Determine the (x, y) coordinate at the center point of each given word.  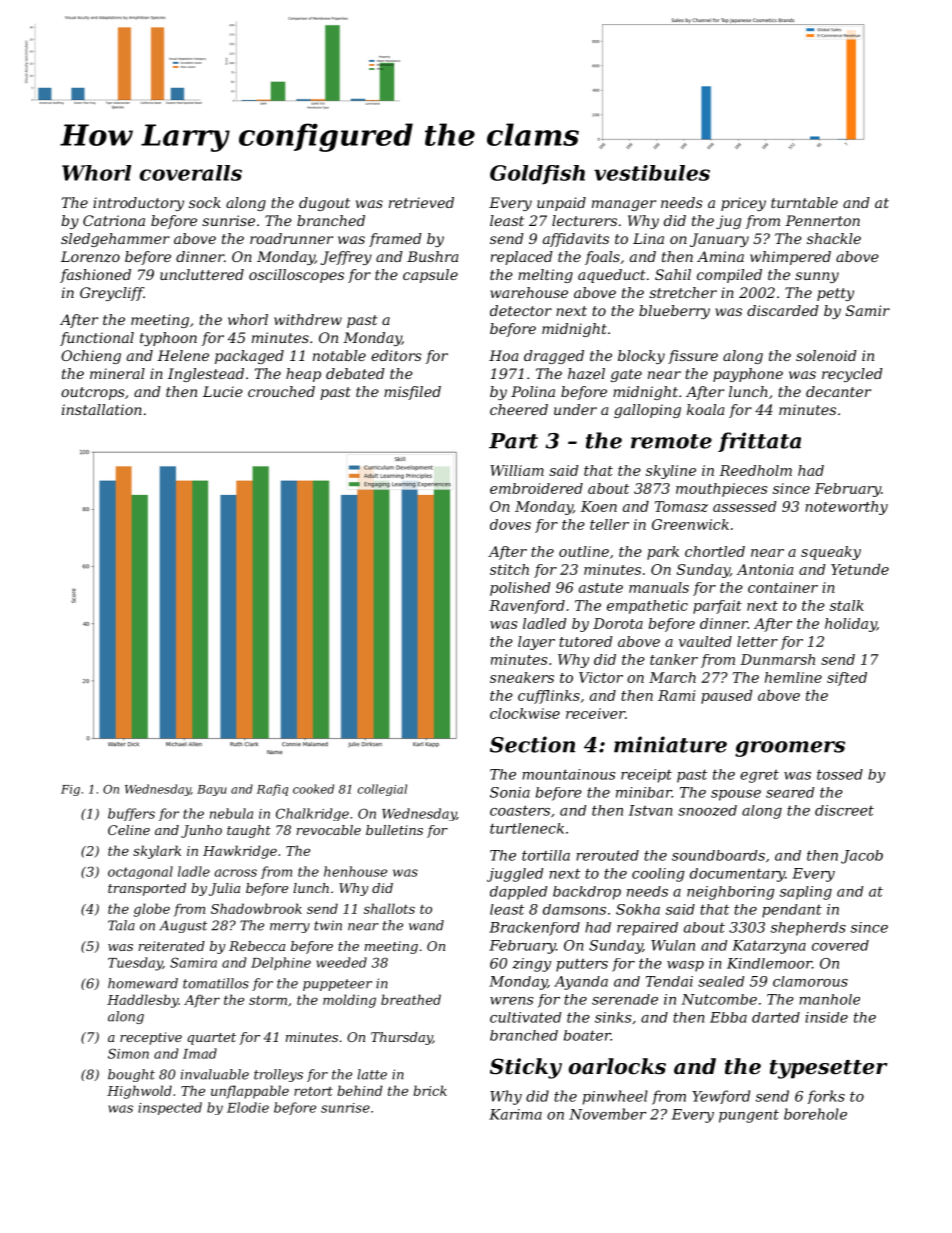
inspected (170, 1108)
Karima (515, 1114)
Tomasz (681, 506)
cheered (519, 409)
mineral (117, 373)
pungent (749, 1116)
